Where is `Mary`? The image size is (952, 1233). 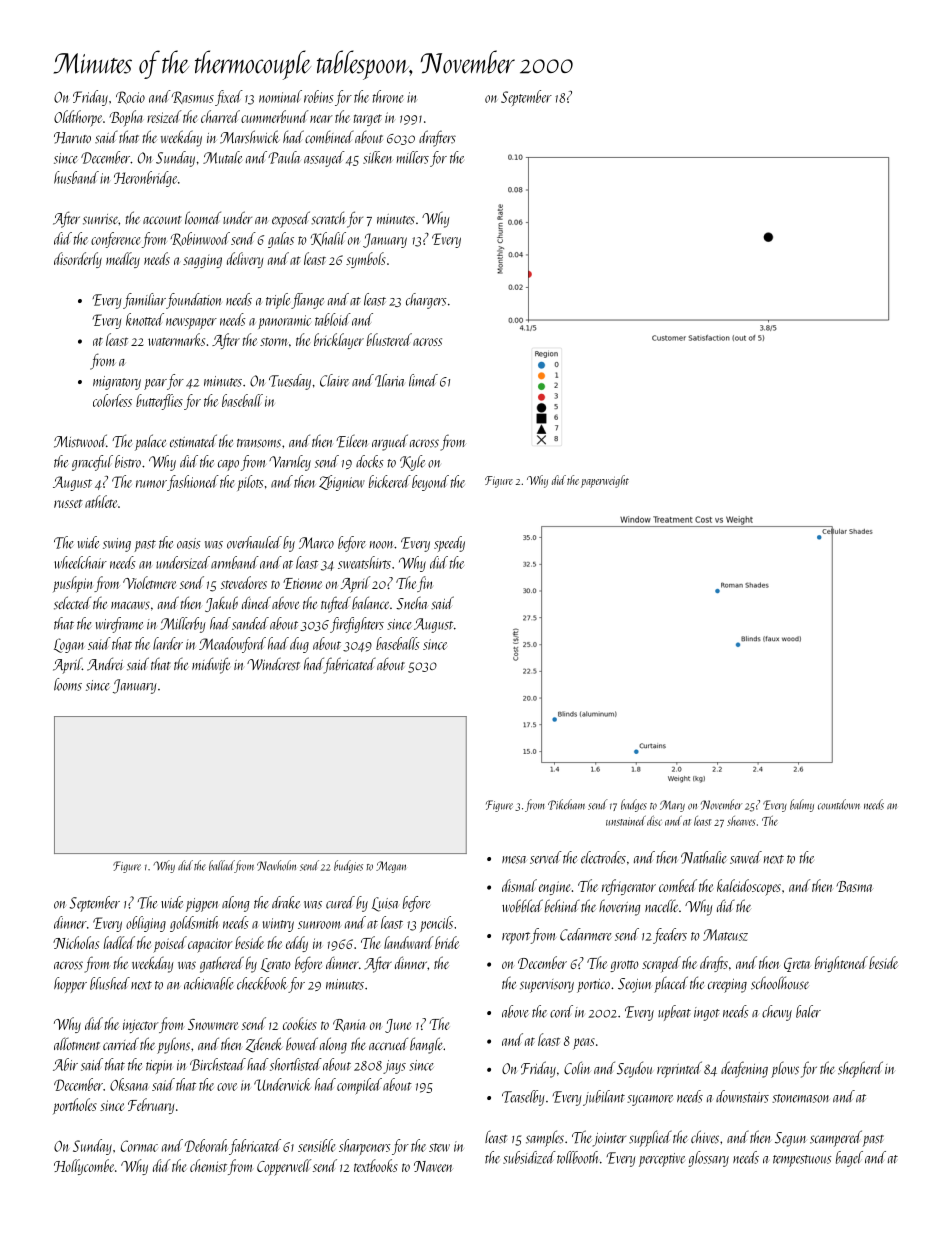 Mary is located at coordinates (672, 806).
